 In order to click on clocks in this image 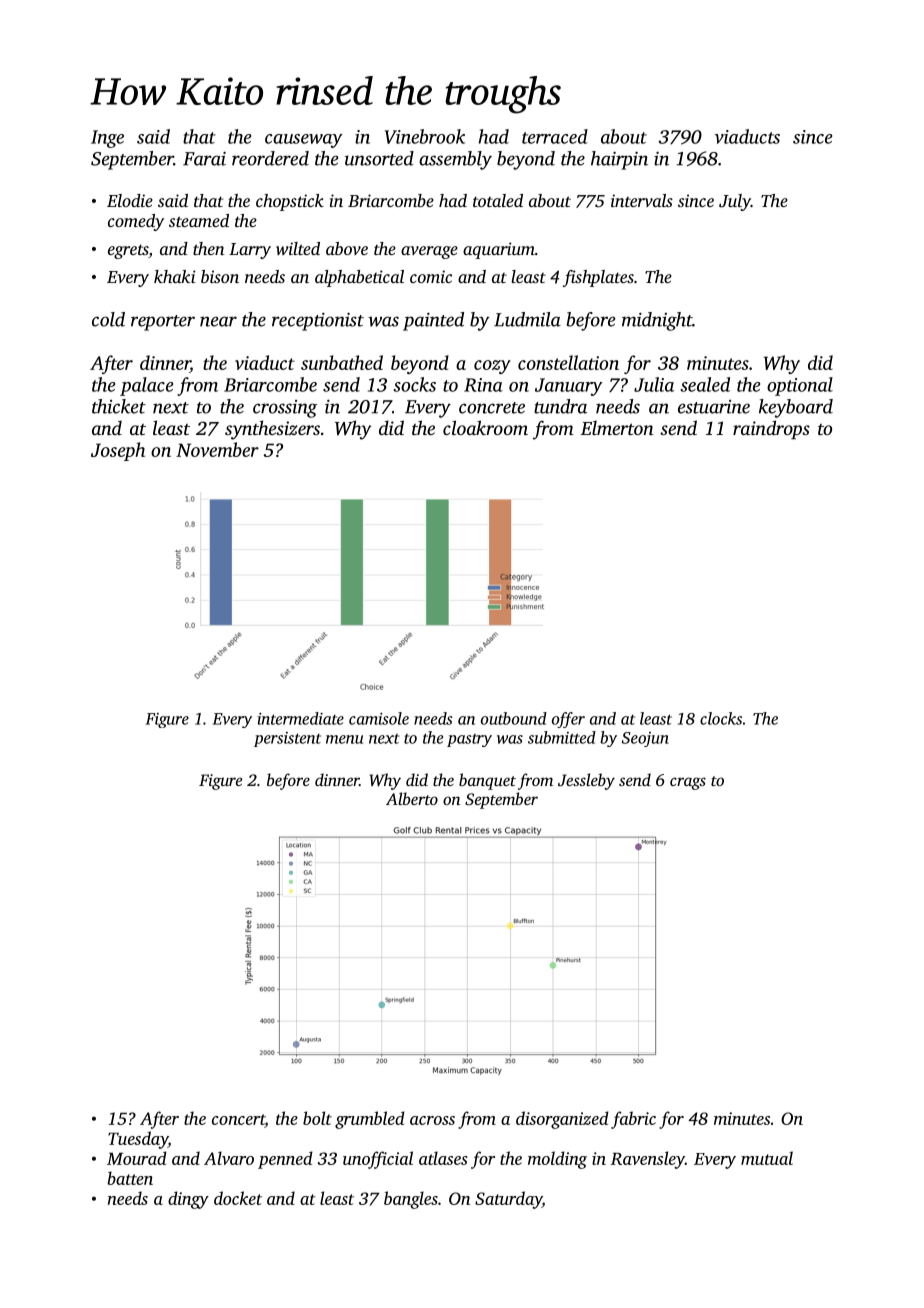, I will do `click(721, 718)`.
